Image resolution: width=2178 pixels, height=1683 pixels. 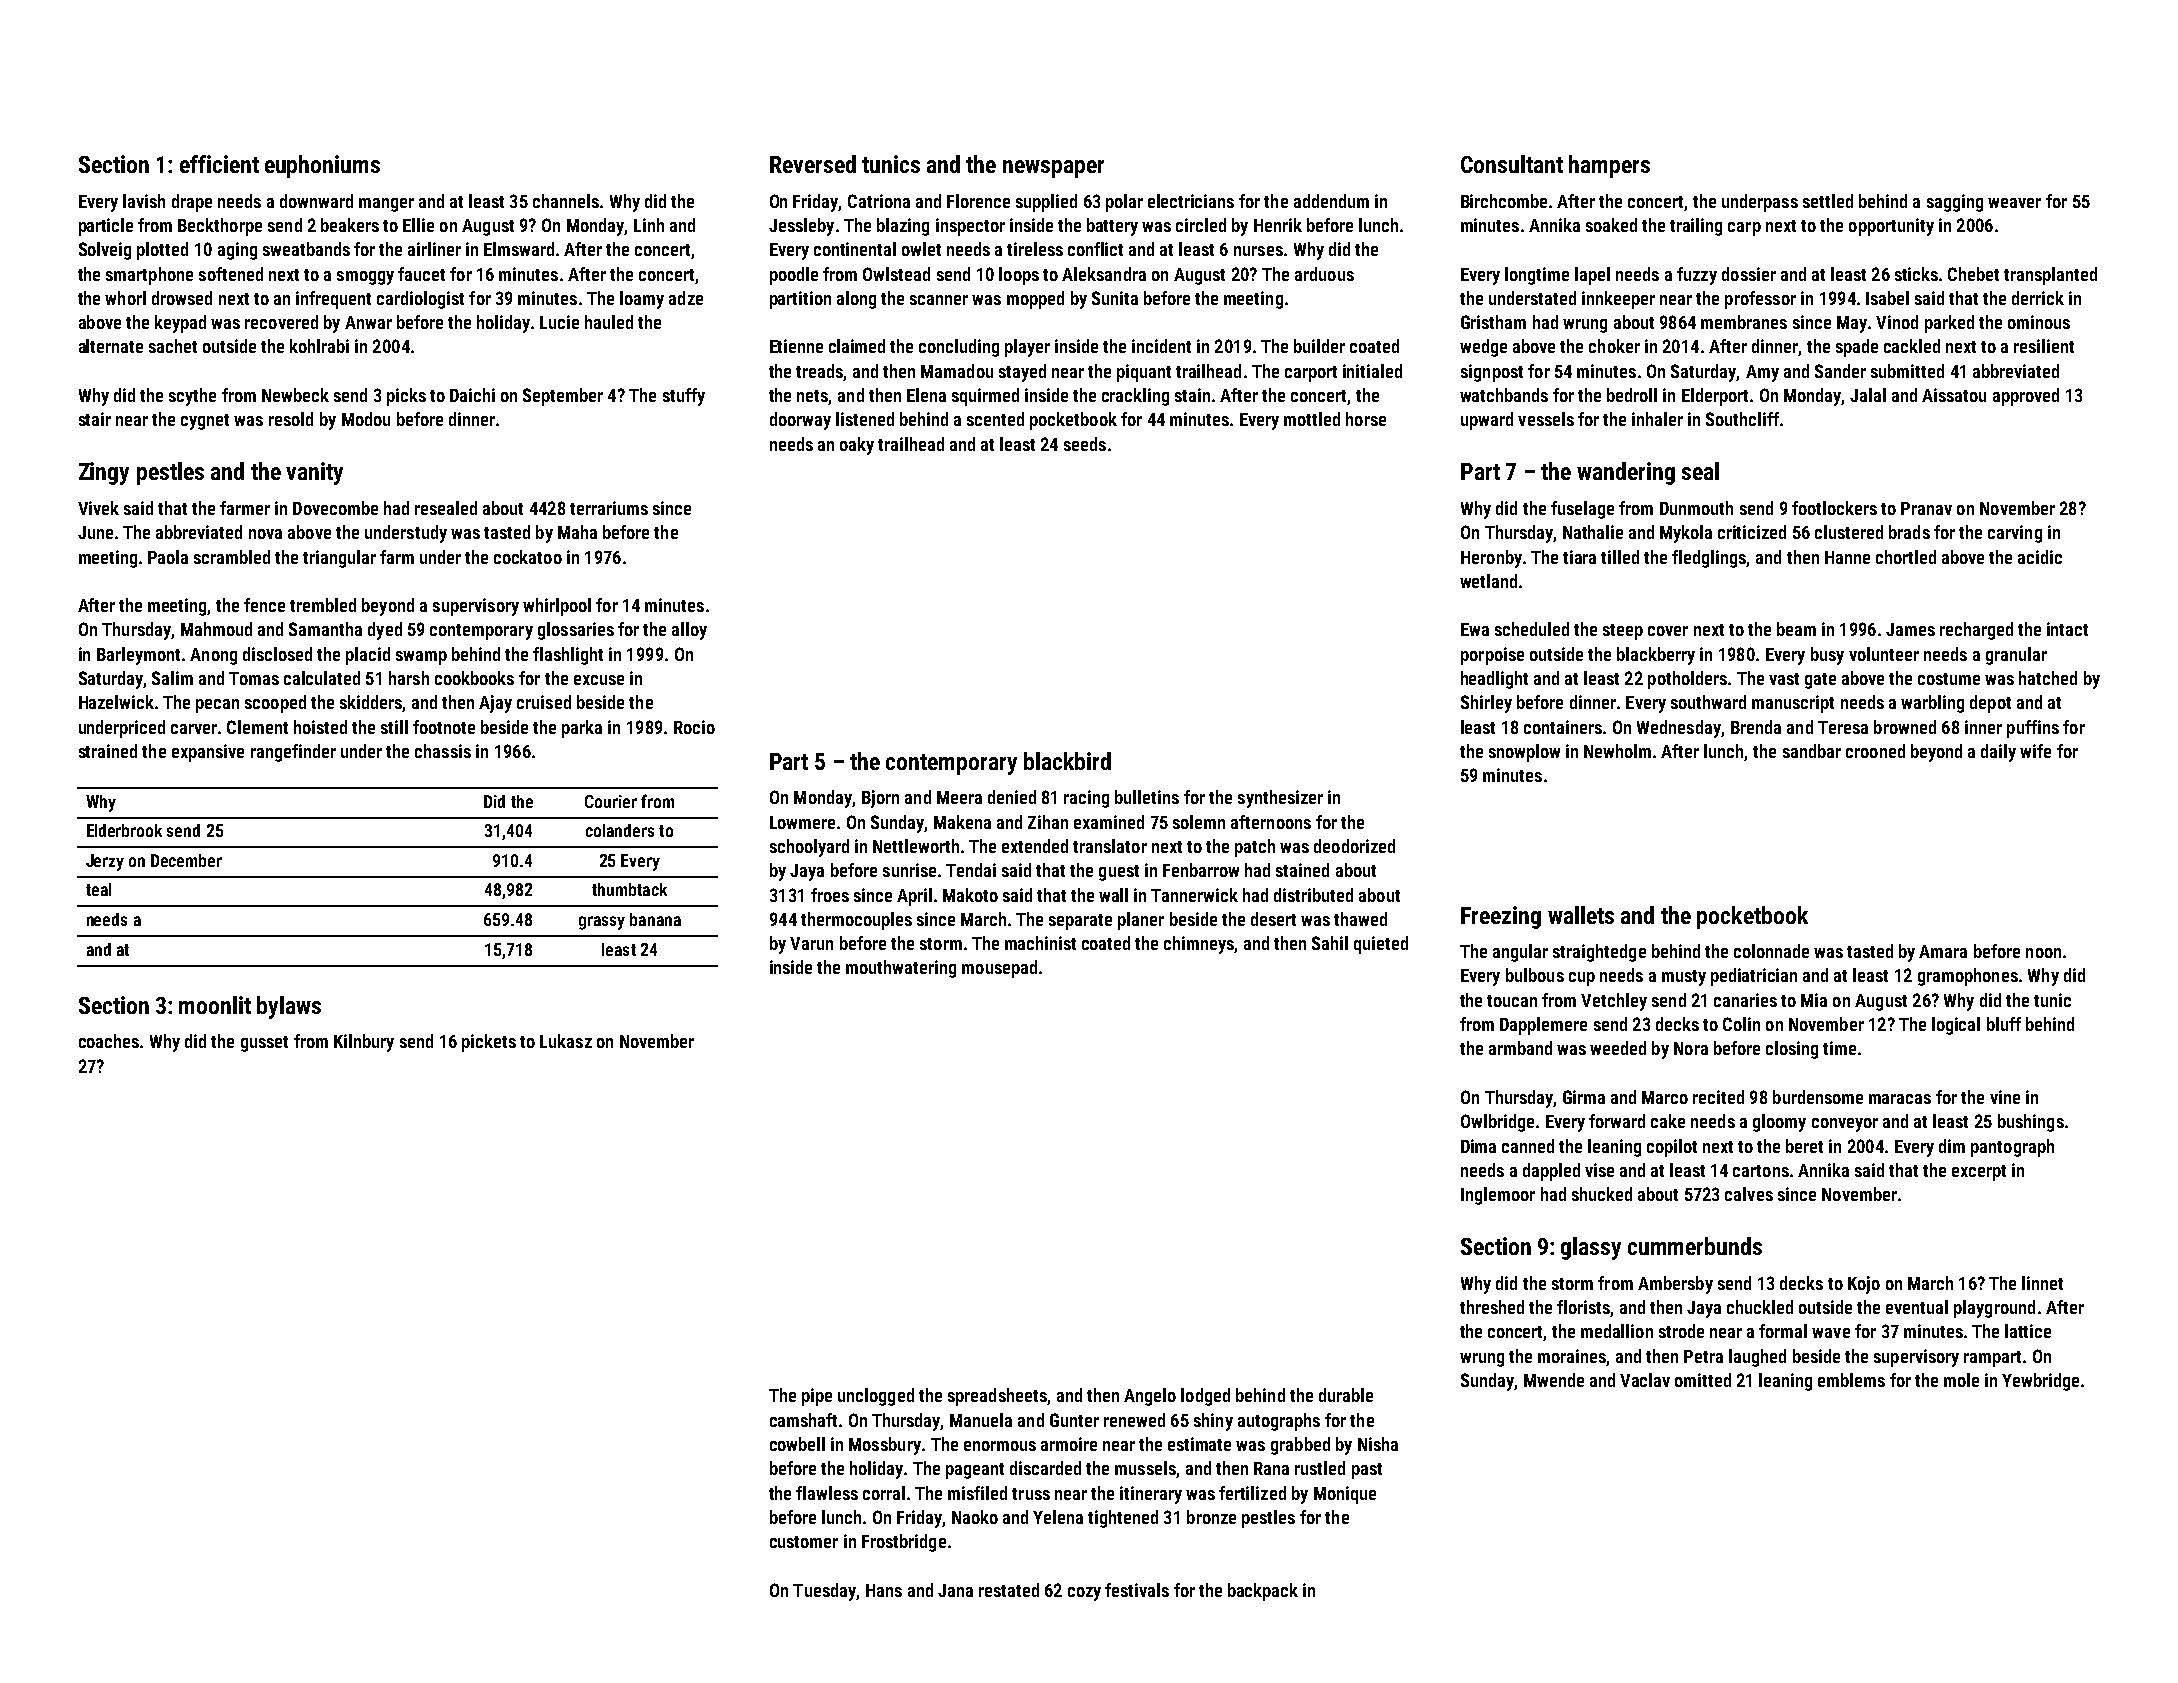 What do you see at coordinates (1609, 166) in the screenshot?
I see `hampers` at bounding box center [1609, 166].
